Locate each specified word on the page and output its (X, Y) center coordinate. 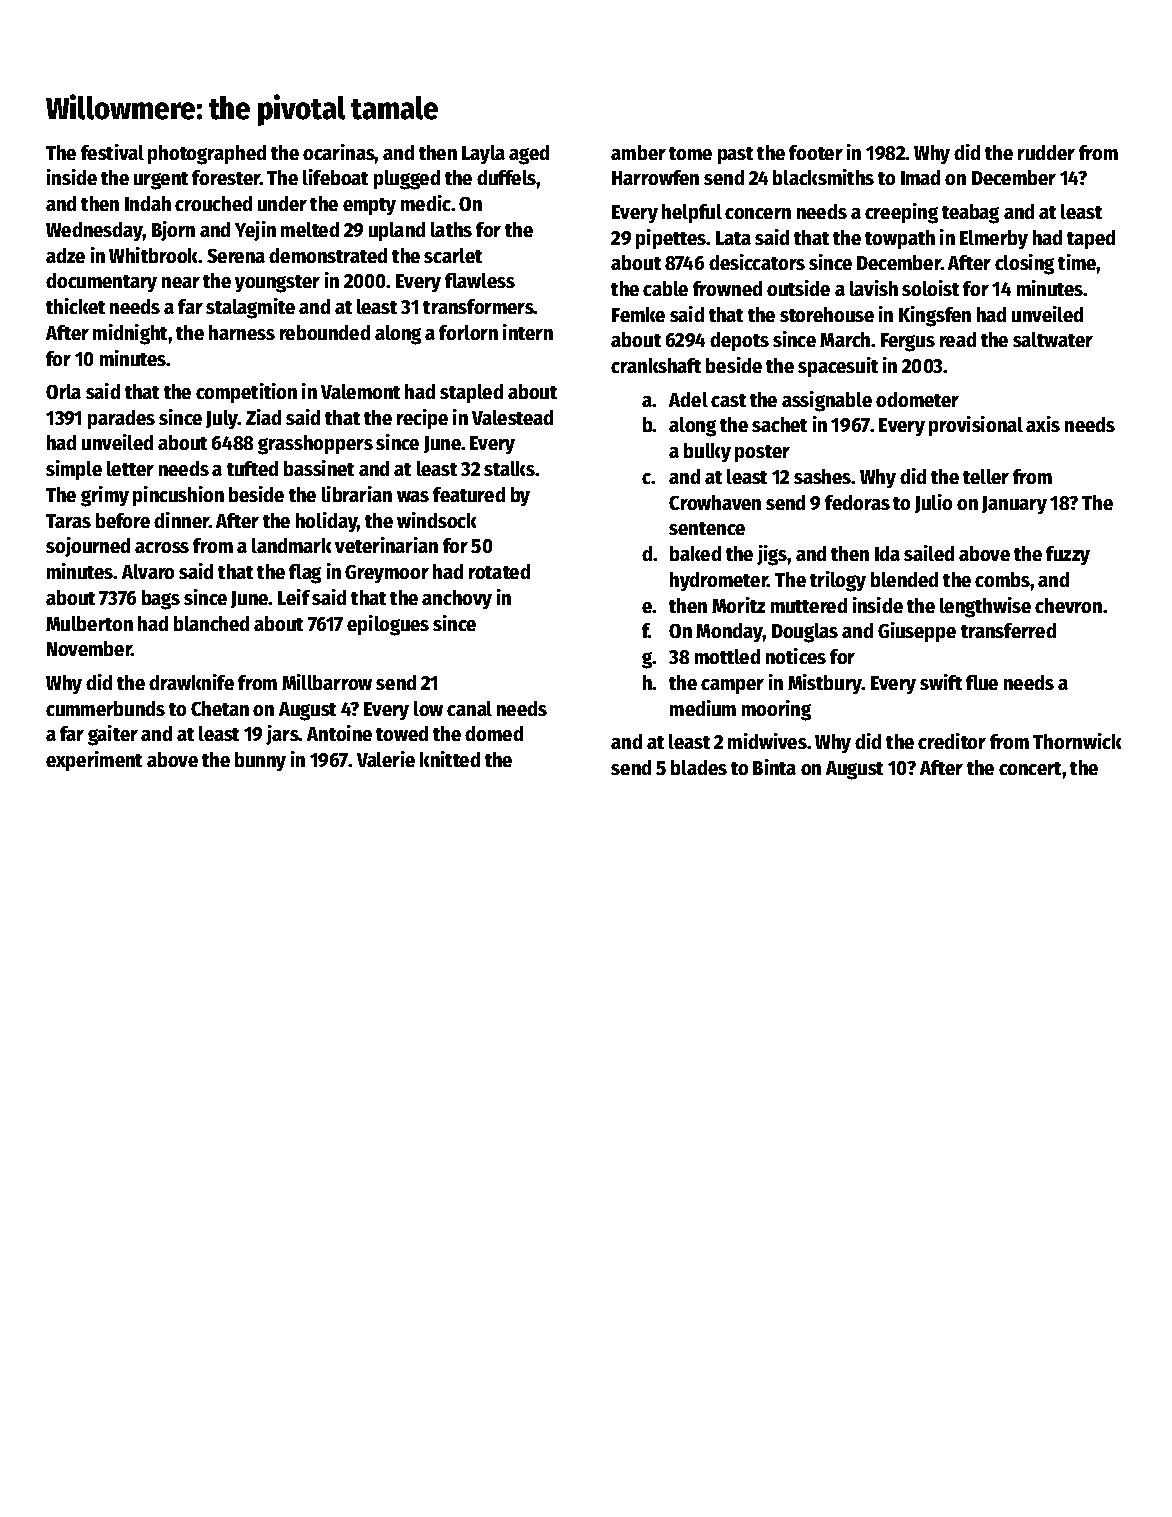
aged (529, 155)
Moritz (738, 605)
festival (112, 152)
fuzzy (1068, 555)
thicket (75, 306)
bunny (260, 761)
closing (1024, 264)
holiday (327, 522)
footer (816, 152)
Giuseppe (917, 632)
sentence (707, 528)
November (89, 648)
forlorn (468, 332)
